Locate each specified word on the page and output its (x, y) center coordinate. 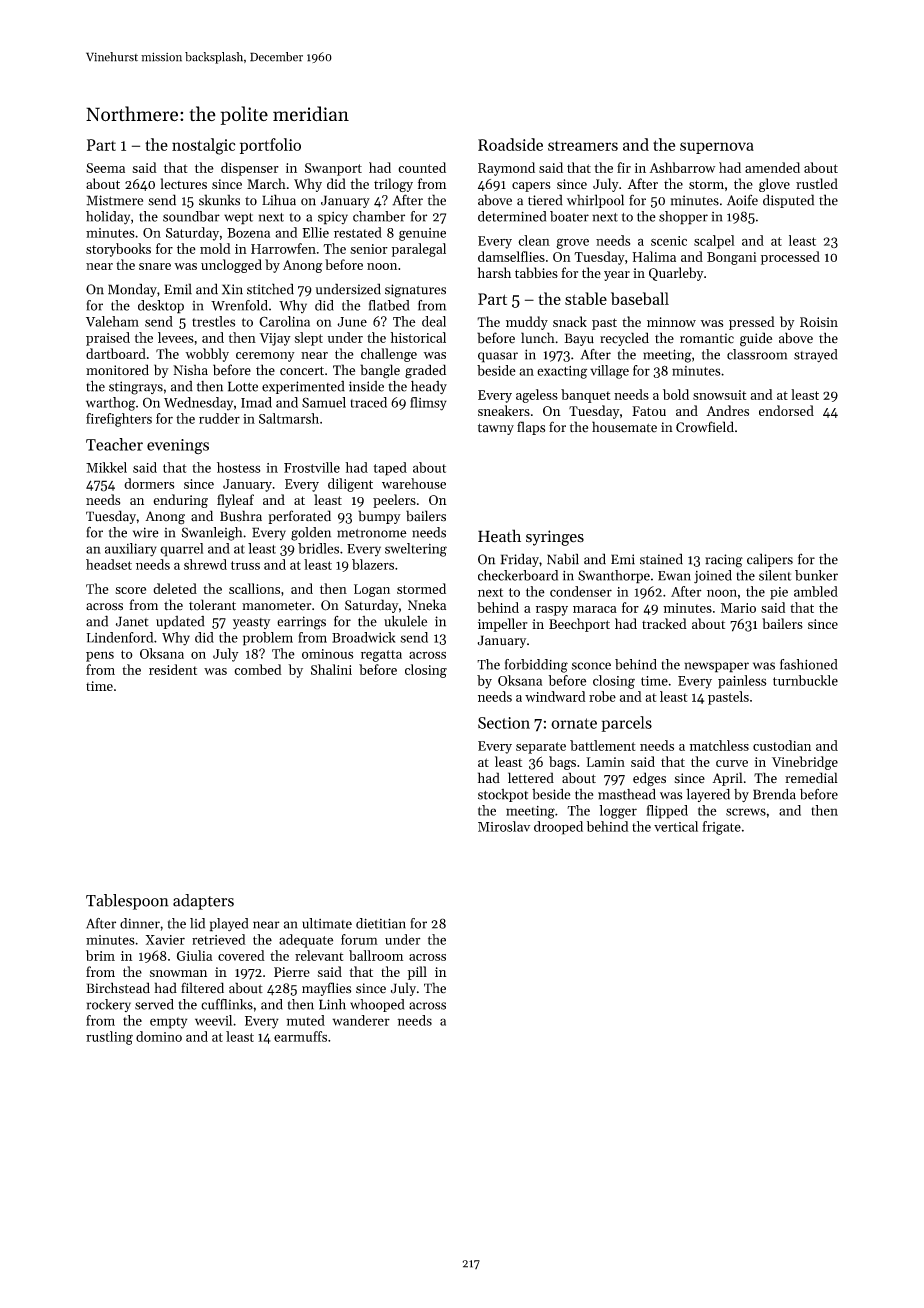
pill (417, 973)
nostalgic (204, 146)
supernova (717, 148)
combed (258, 669)
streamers (583, 146)
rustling (109, 1038)
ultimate (327, 923)
